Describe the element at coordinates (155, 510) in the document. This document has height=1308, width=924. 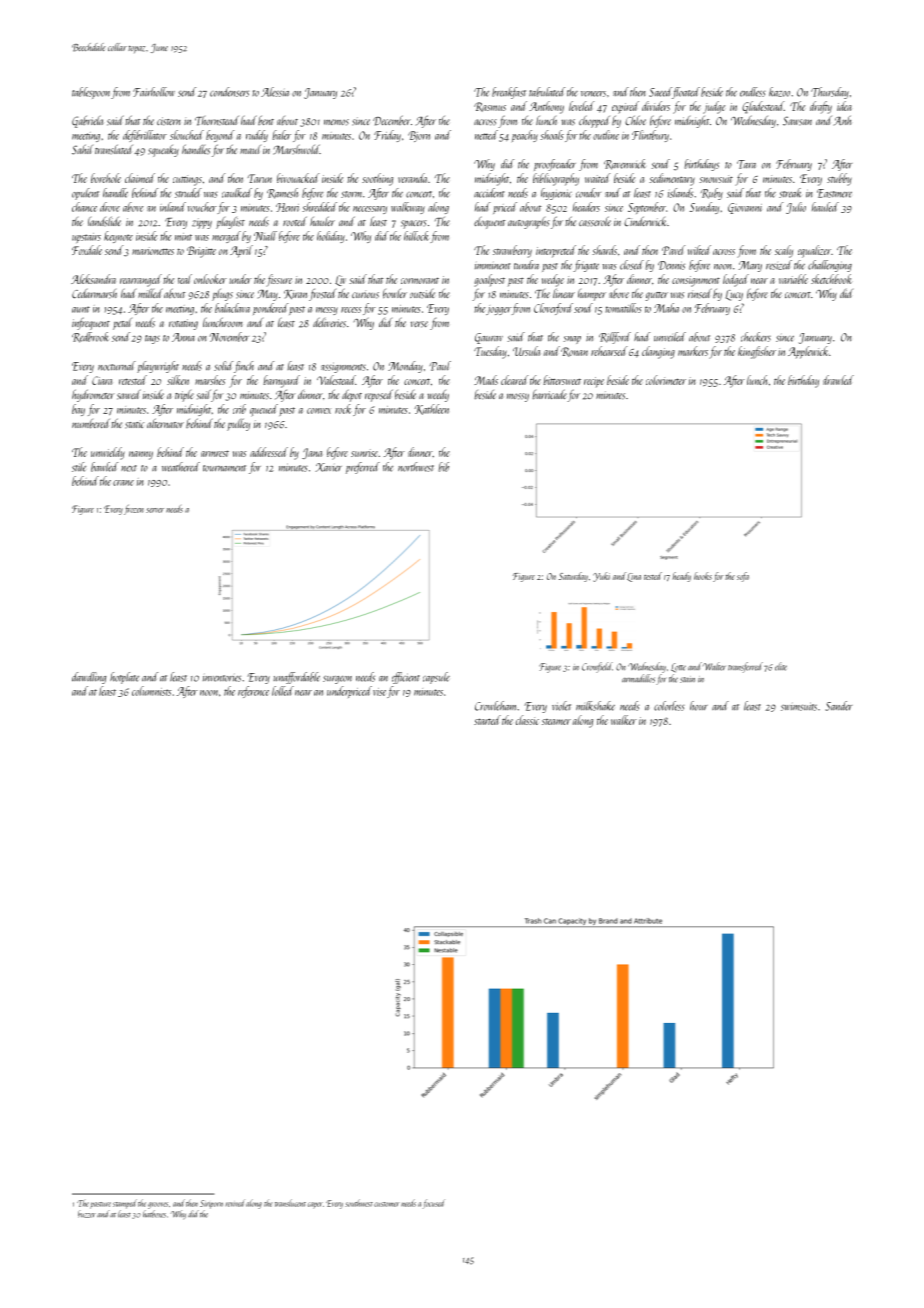
I see `server` at that location.
